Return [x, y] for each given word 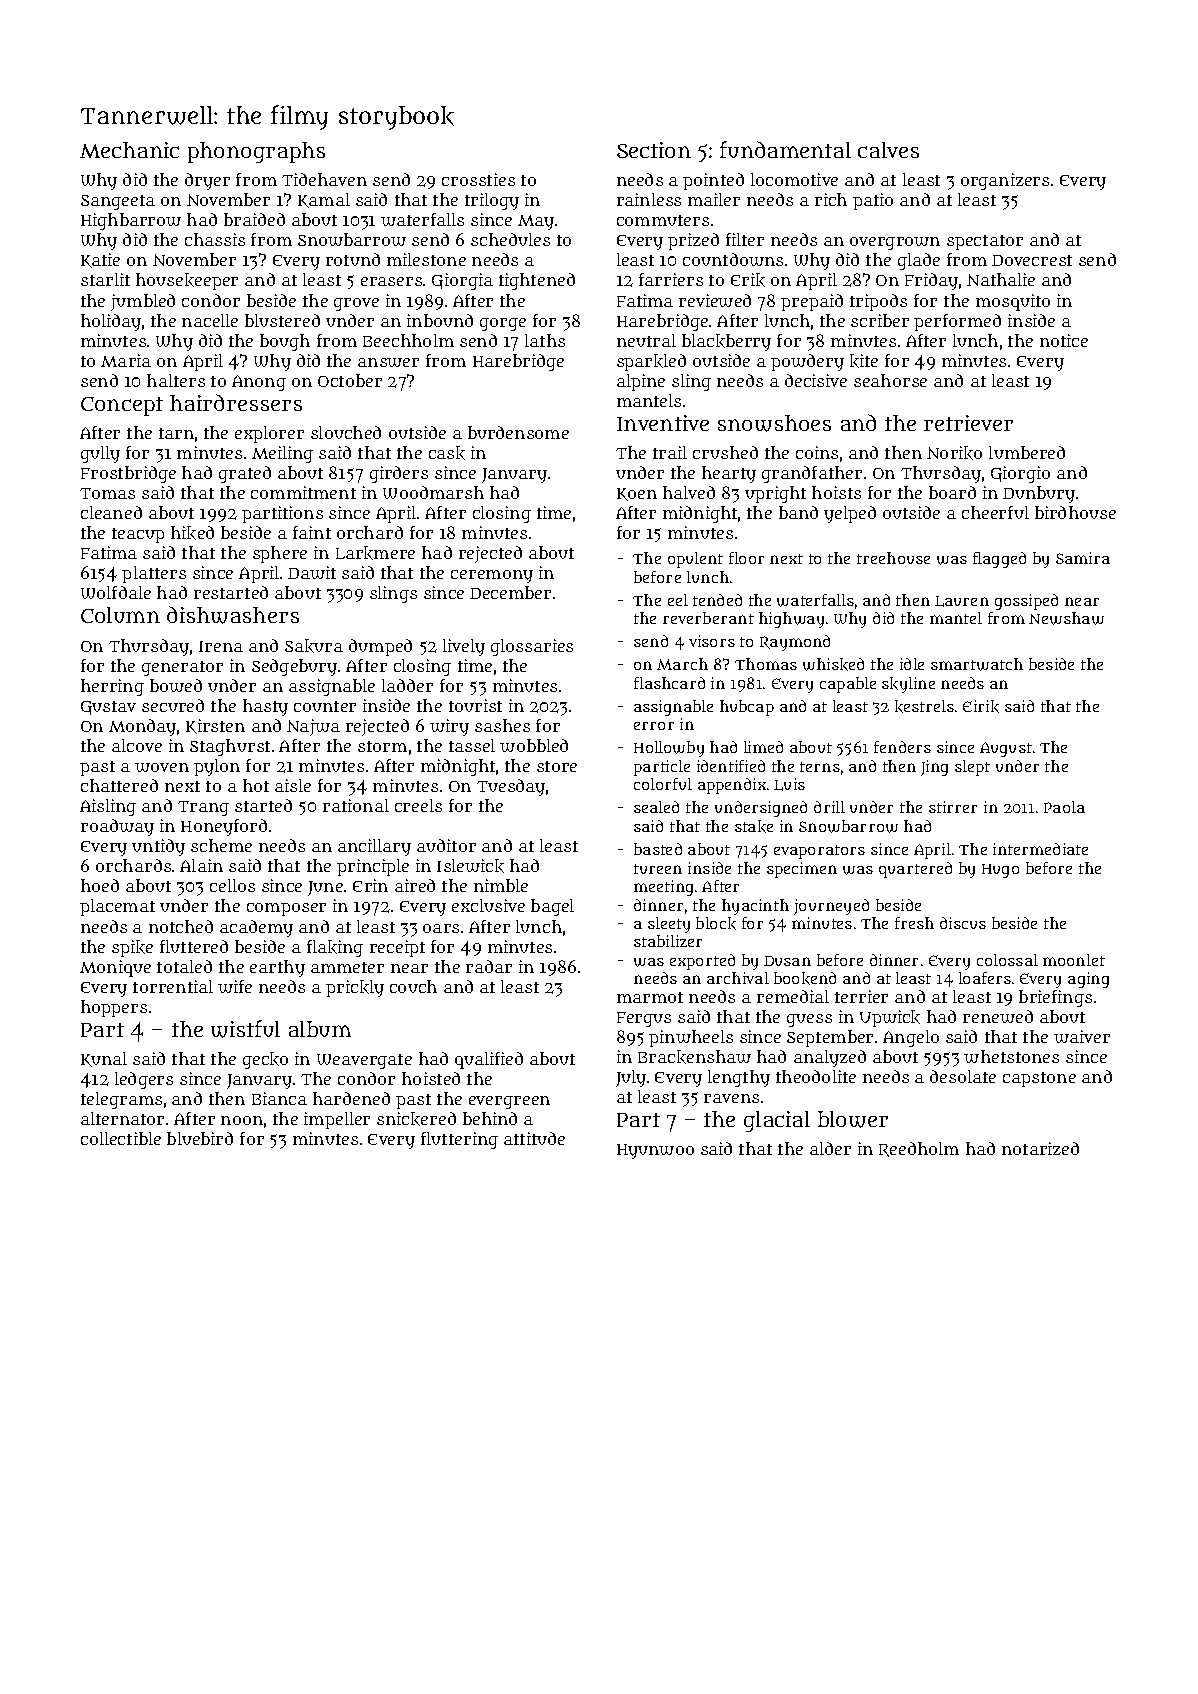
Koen [637, 494]
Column [120, 615]
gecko [265, 1060]
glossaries [532, 647]
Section [654, 150]
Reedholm [919, 1149]
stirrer [953, 807]
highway [791, 620]
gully [100, 454]
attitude [534, 1138]
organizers [1005, 181]
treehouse [893, 558]
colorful [663, 784]
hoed [100, 885]
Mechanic [129, 150]
